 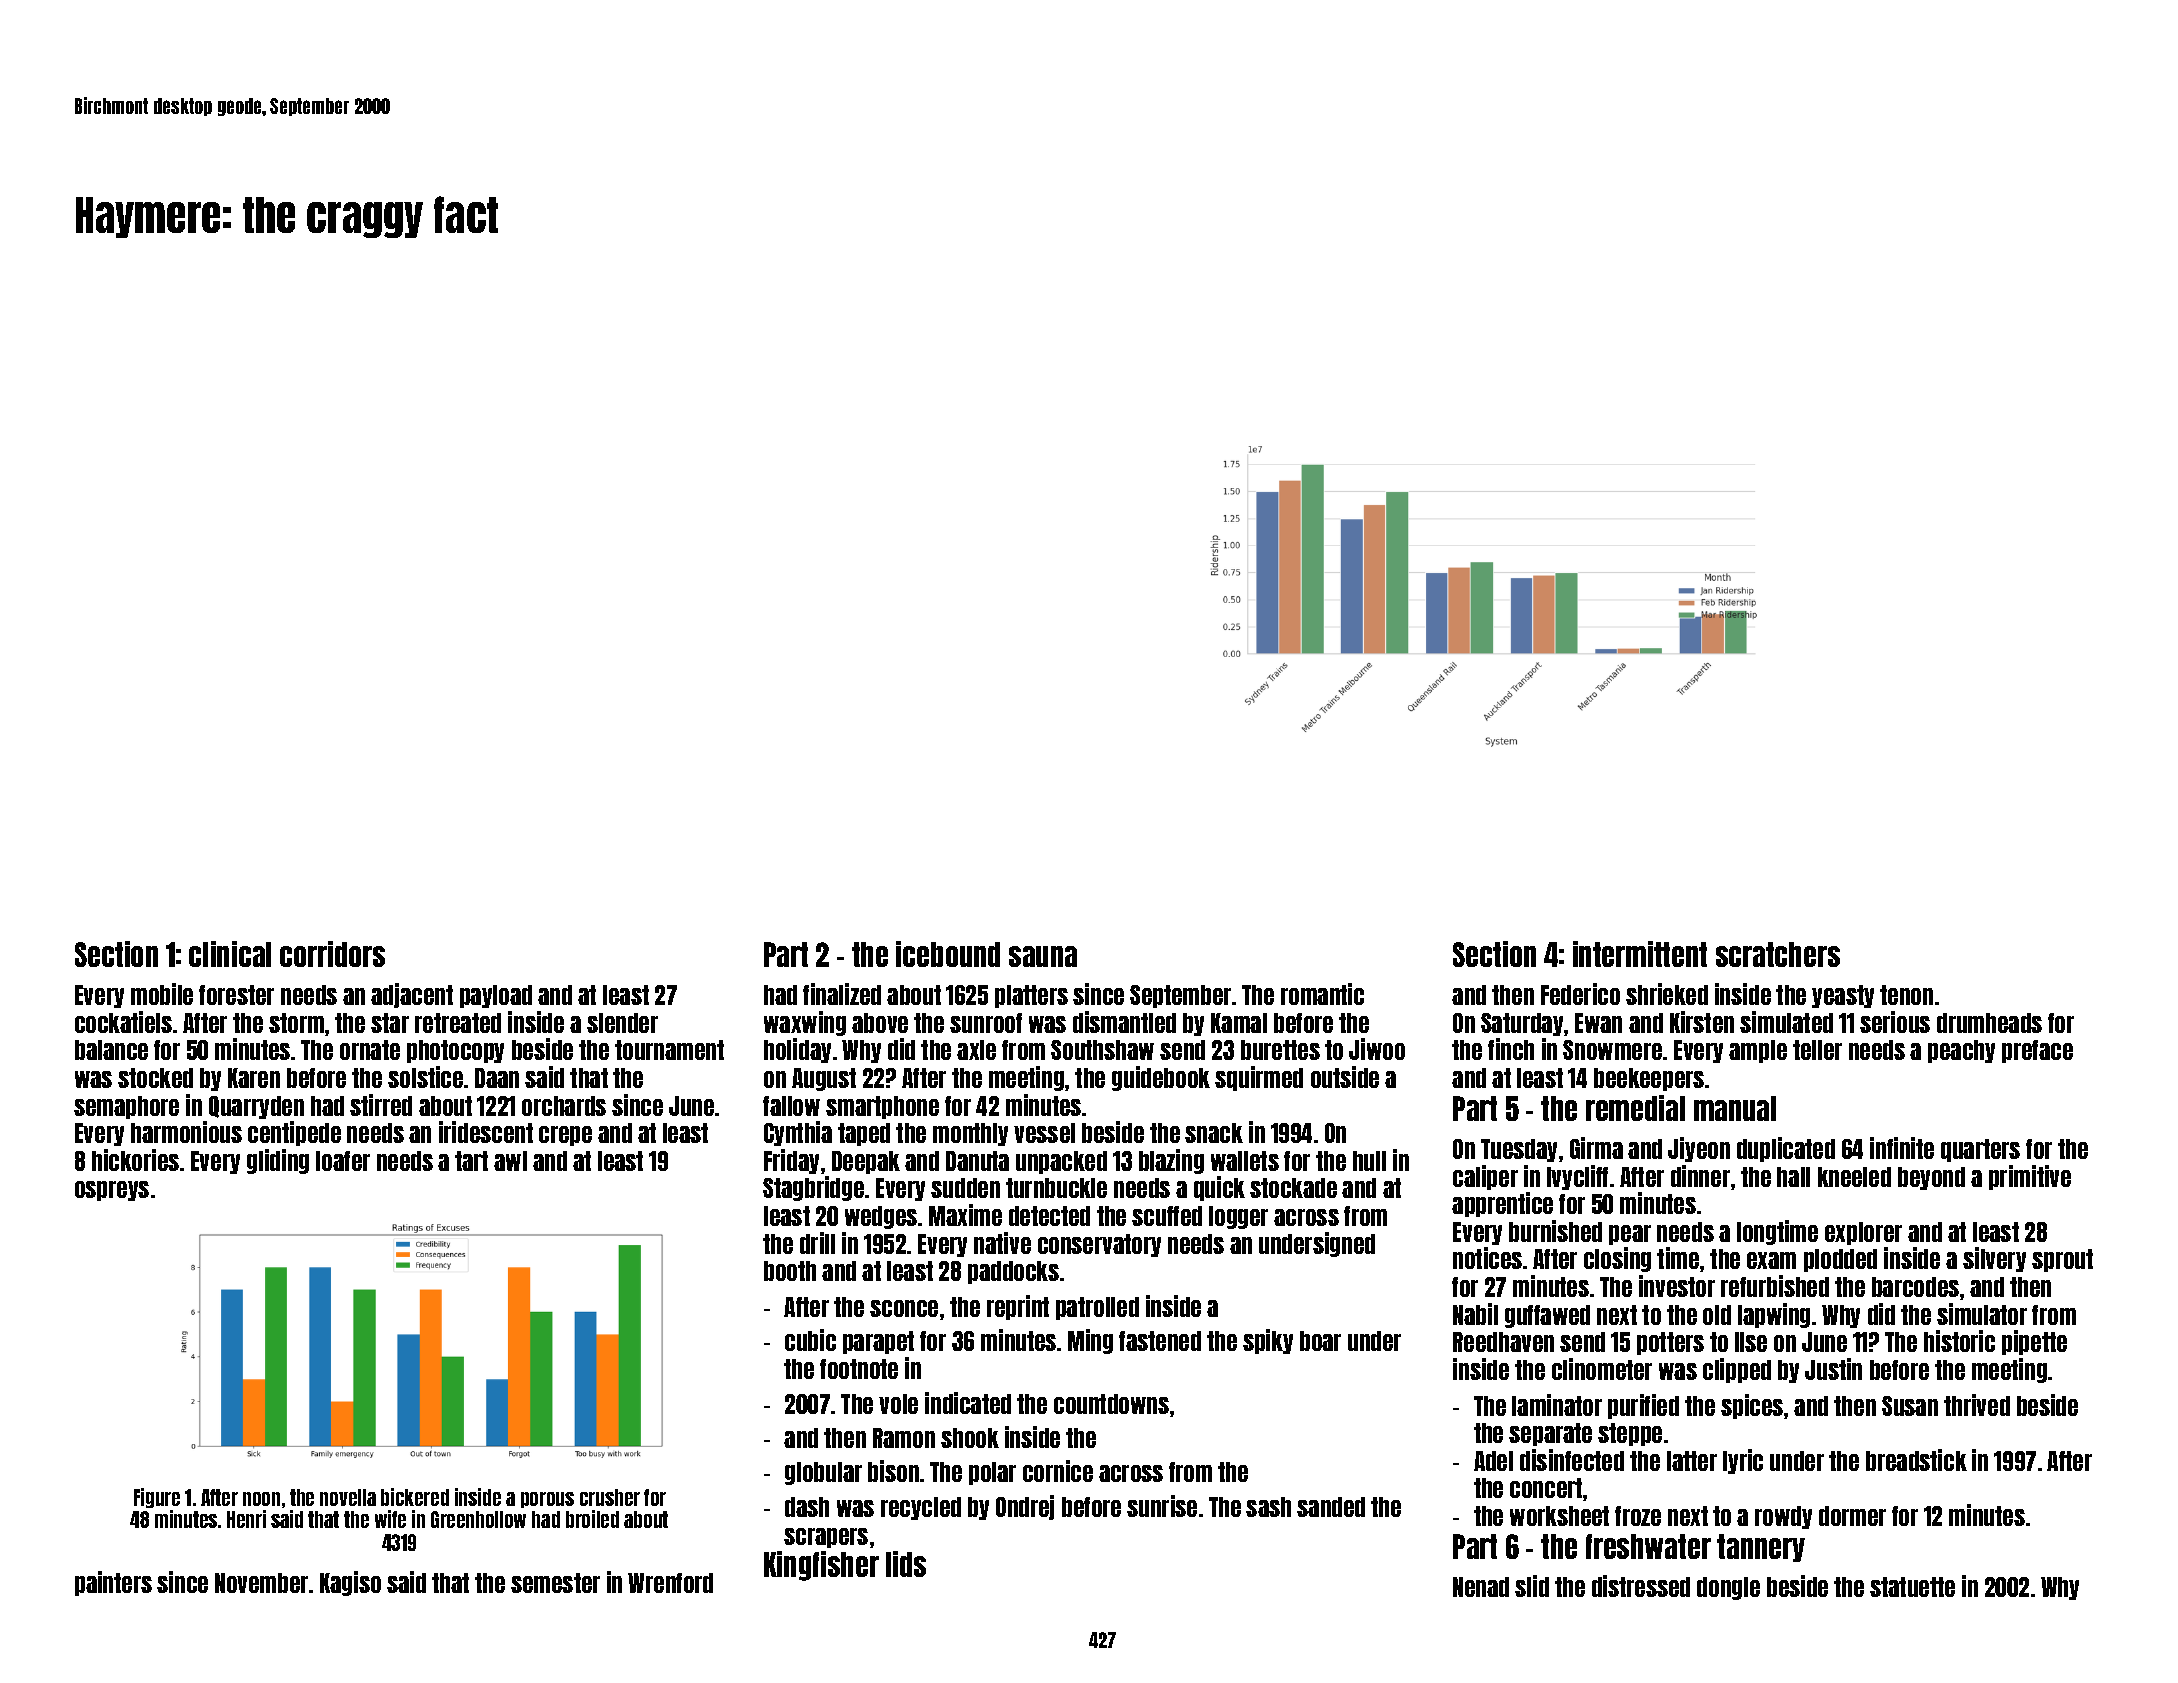 I want to click on sauna, so click(x=1043, y=956).
